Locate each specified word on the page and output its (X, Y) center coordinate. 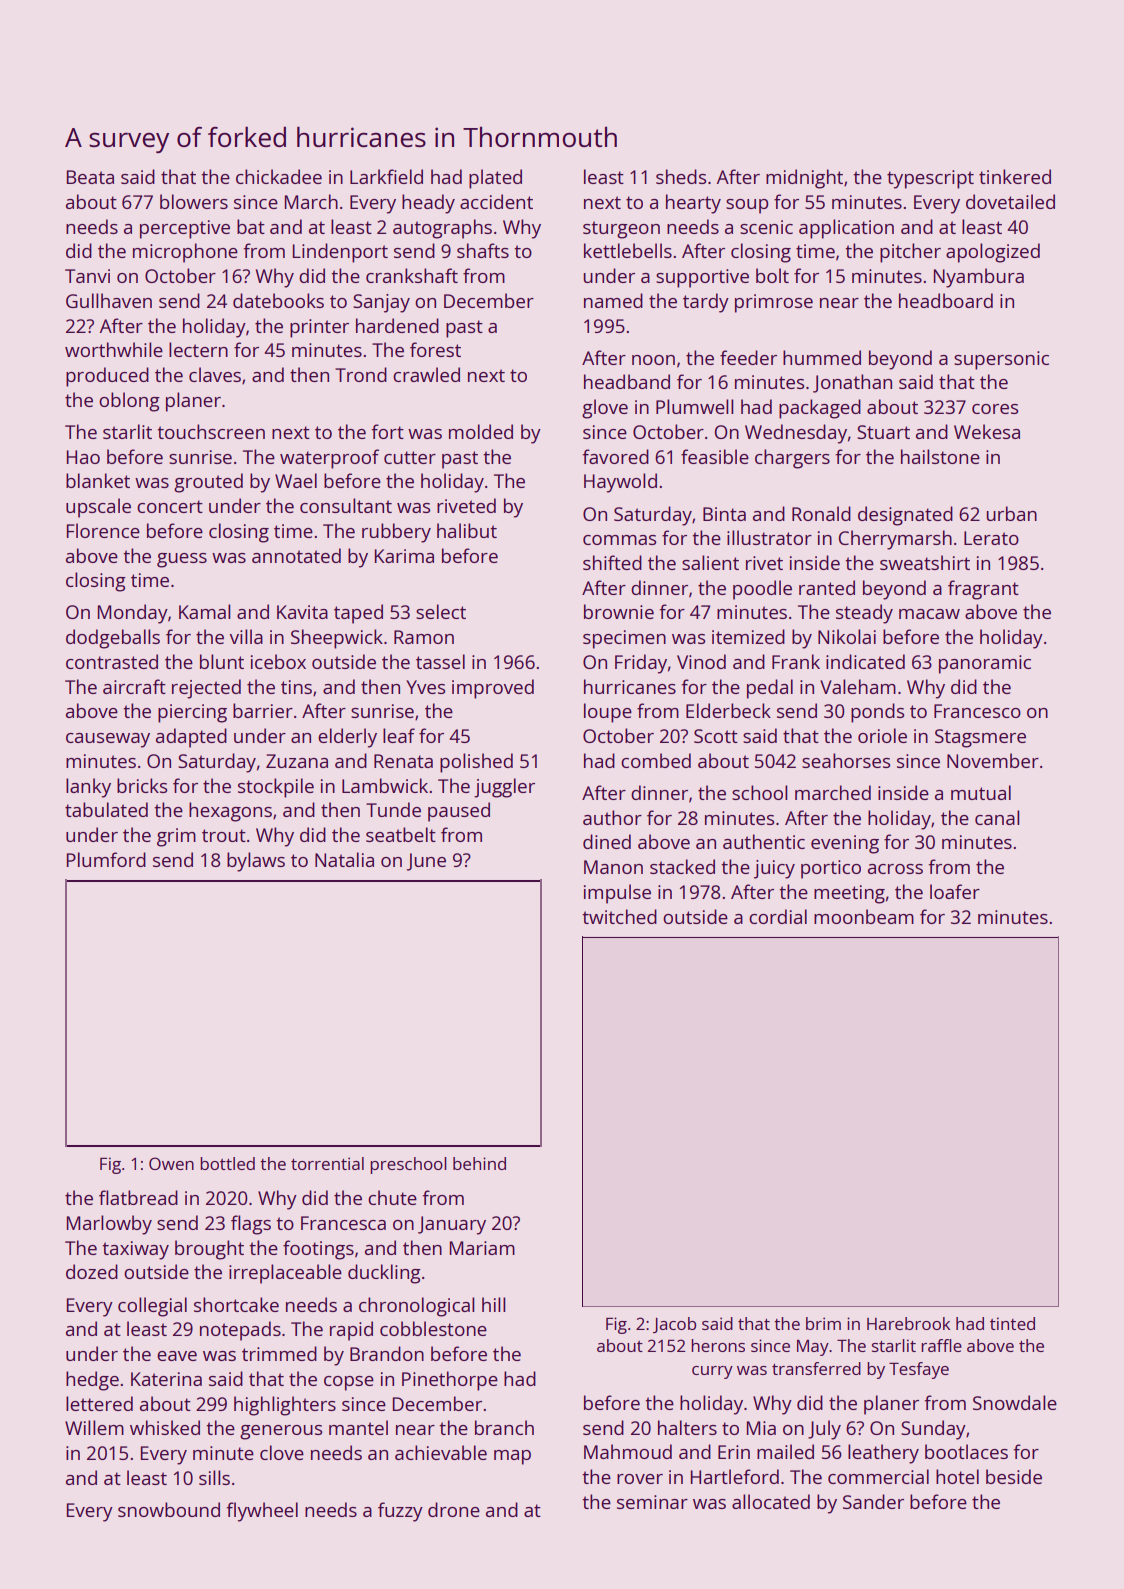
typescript (930, 179)
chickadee (279, 176)
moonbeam (864, 916)
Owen (171, 1163)
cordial (778, 916)
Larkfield (386, 176)
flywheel (262, 1512)
